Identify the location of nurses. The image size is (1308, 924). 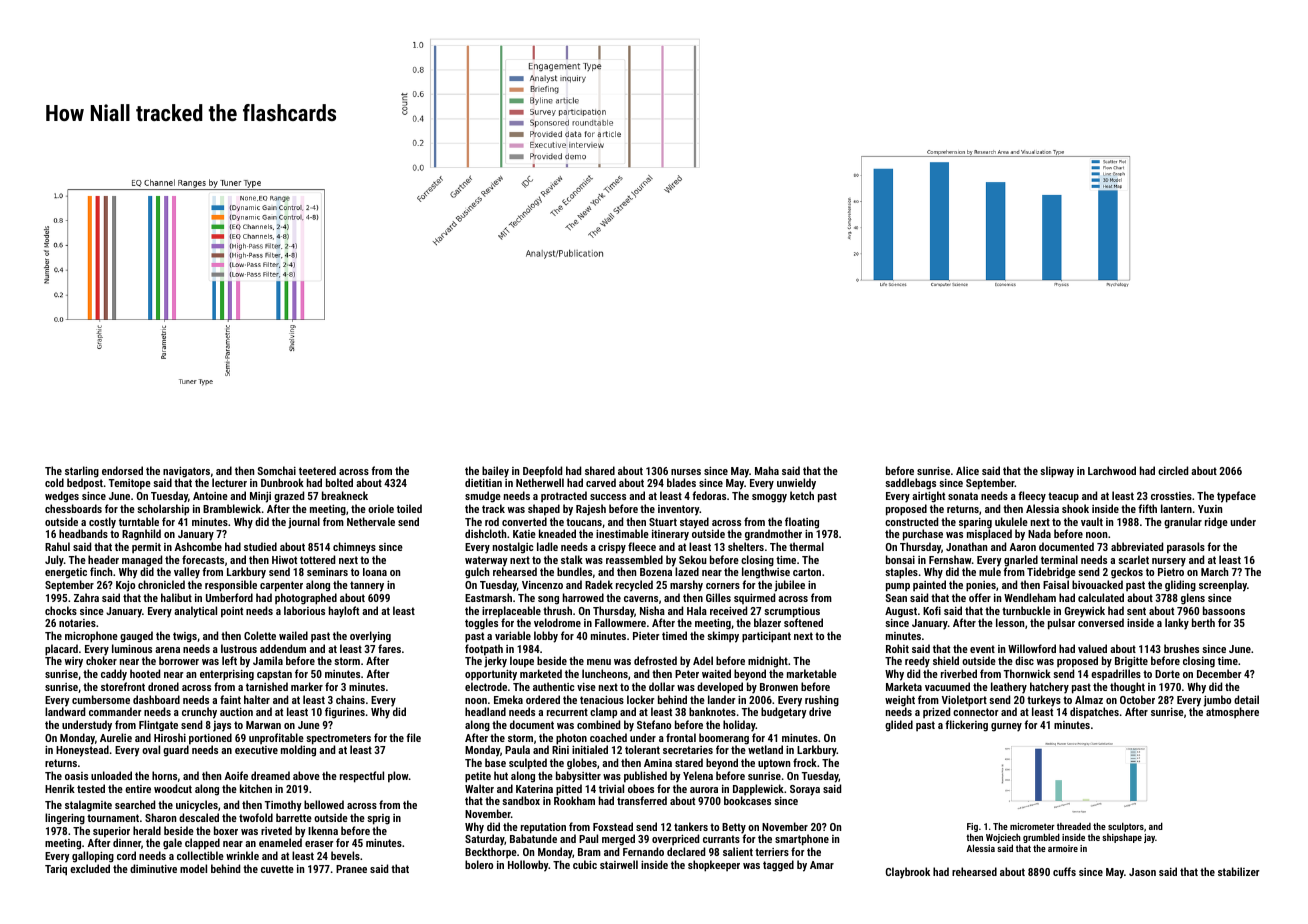
(686, 472).
